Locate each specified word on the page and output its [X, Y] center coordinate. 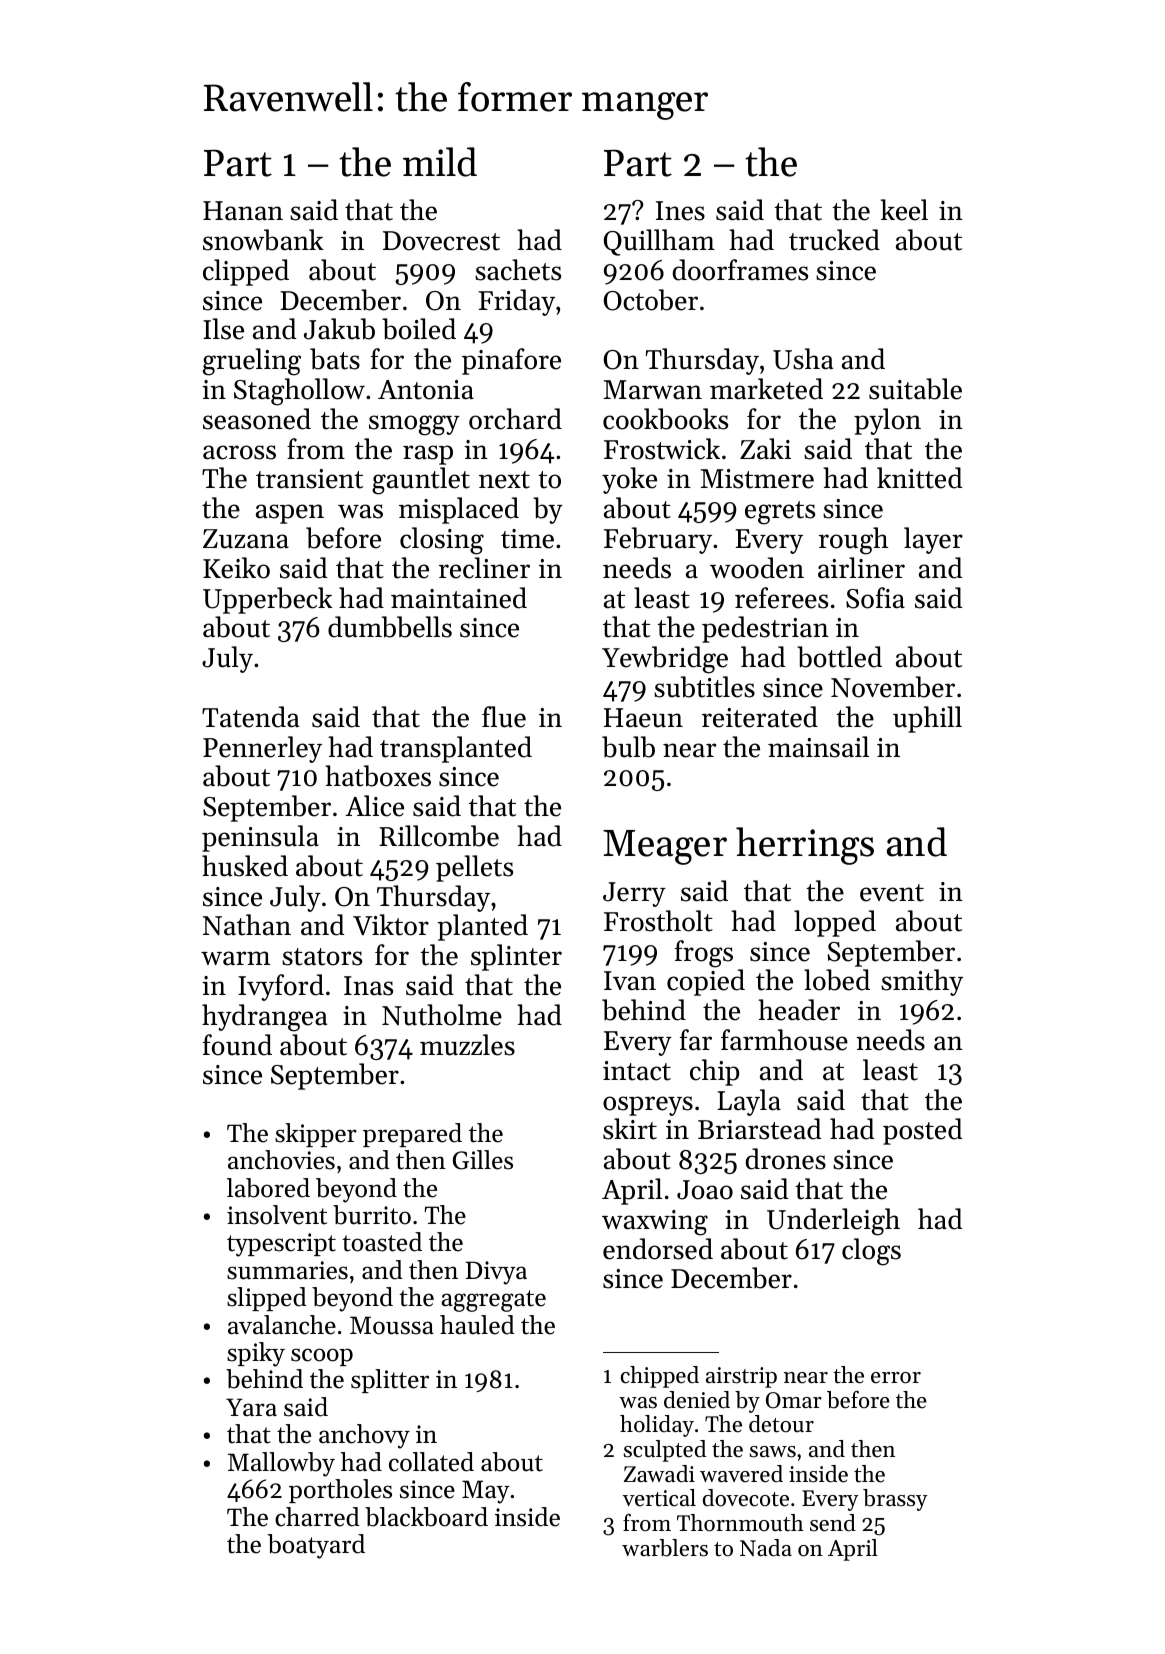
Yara [251, 1407]
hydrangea [264, 1018]
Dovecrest [441, 241]
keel [904, 210]
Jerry [634, 894]
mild [440, 162]
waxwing [655, 1223]
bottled [839, 657]
